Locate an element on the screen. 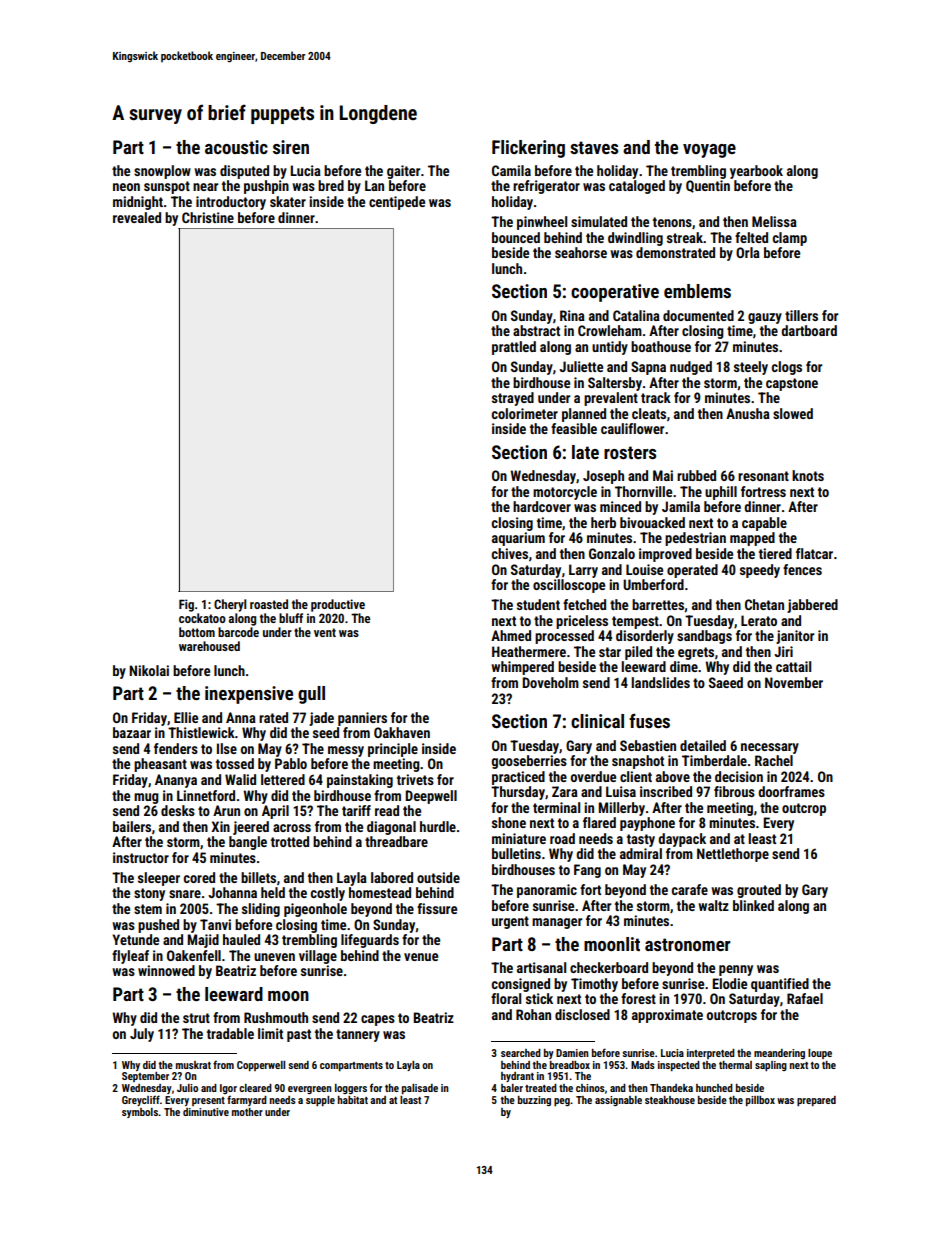 This screenshot has width=952, height=1233. bangle is located at coordinates (248, 843).
